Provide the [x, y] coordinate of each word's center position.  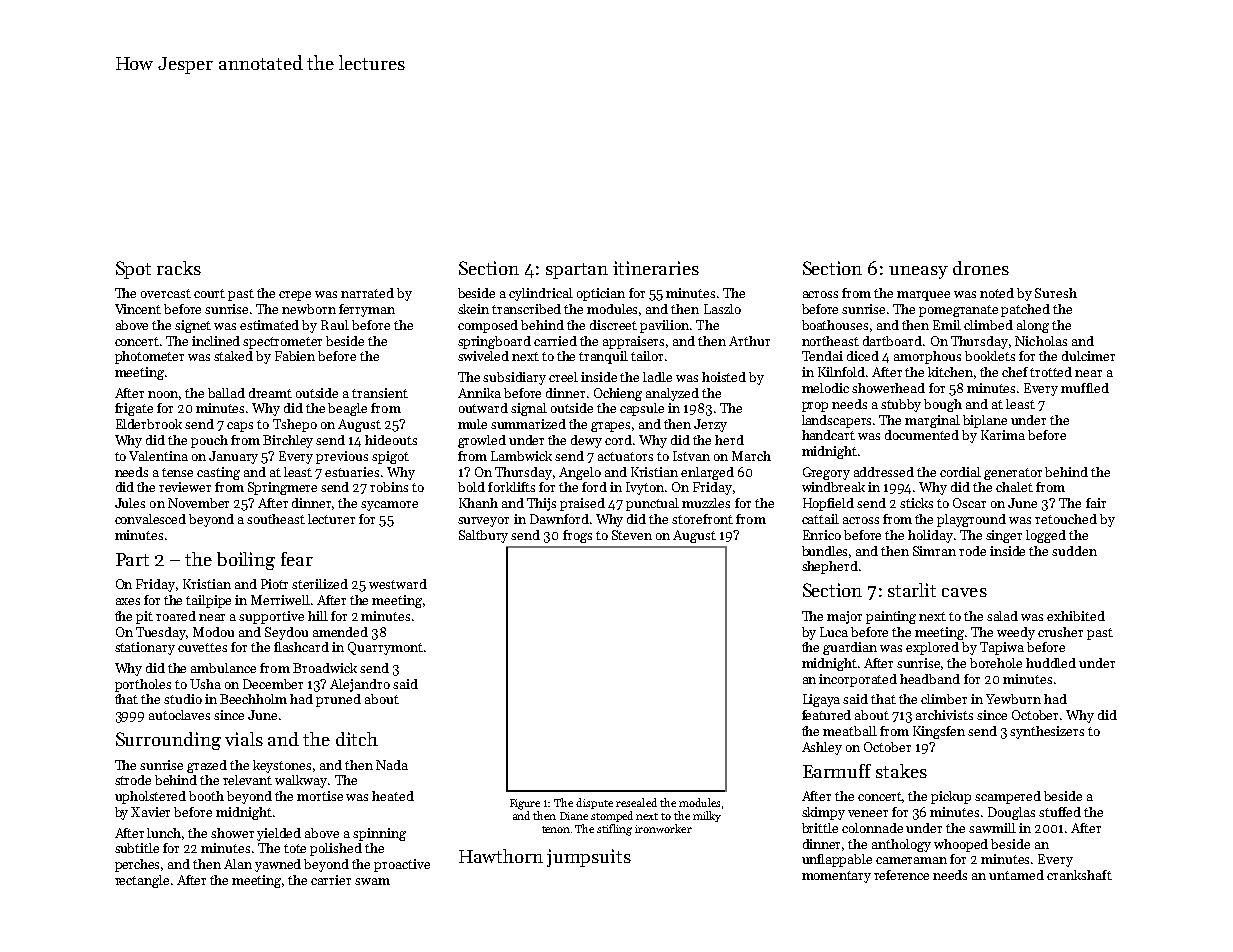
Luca [834, 632]
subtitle [137, 848]
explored [932, 648]
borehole [996, 663]
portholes [143, 685]
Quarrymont [385, 648]
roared [176, 616]
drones [981, 268]
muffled [1085, 388]
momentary [836, 877]
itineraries [656, 268]
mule [472, 424]
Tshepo [295, 425]
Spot [133, 270]
